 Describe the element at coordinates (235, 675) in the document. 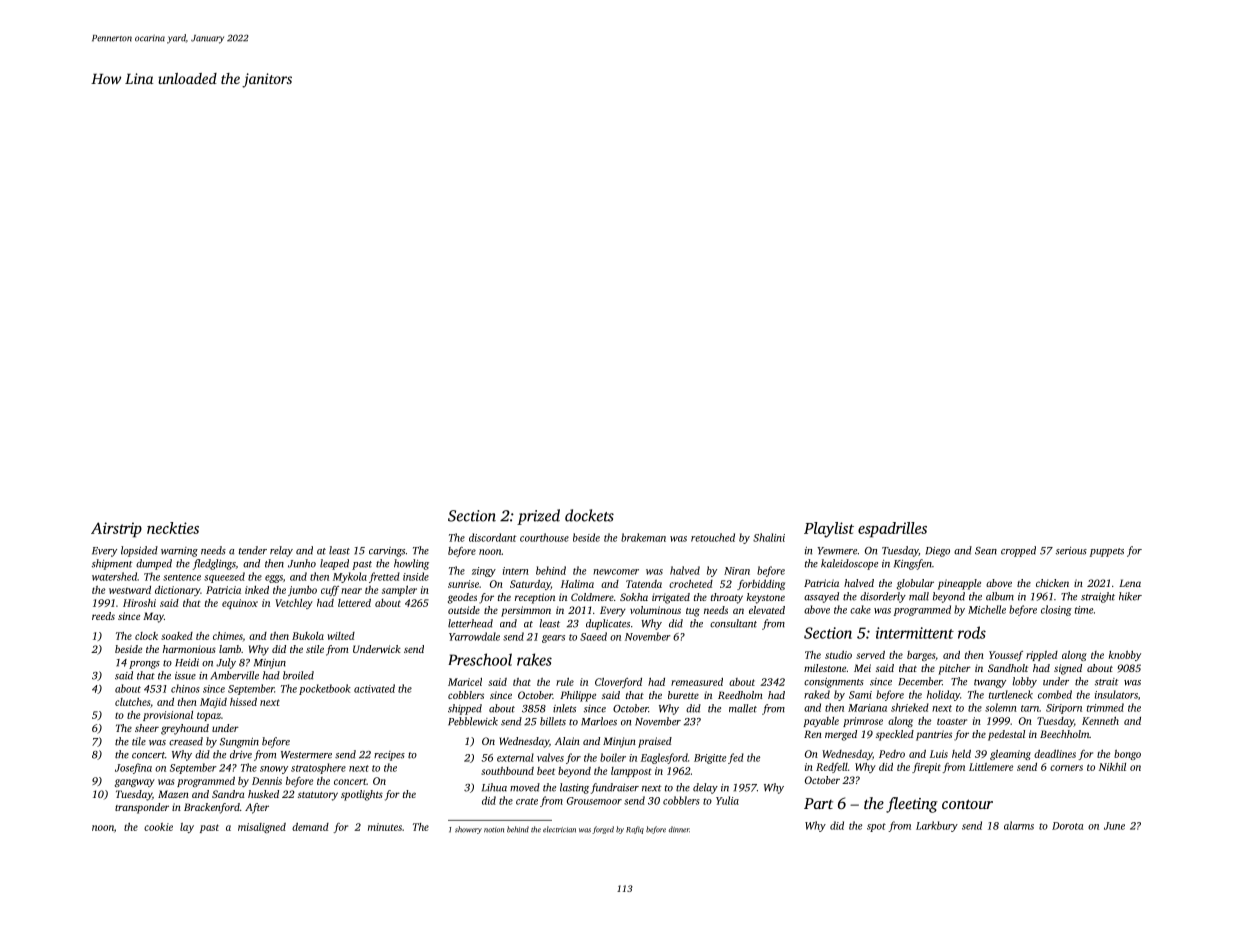

I see `Amberville` at that location.
